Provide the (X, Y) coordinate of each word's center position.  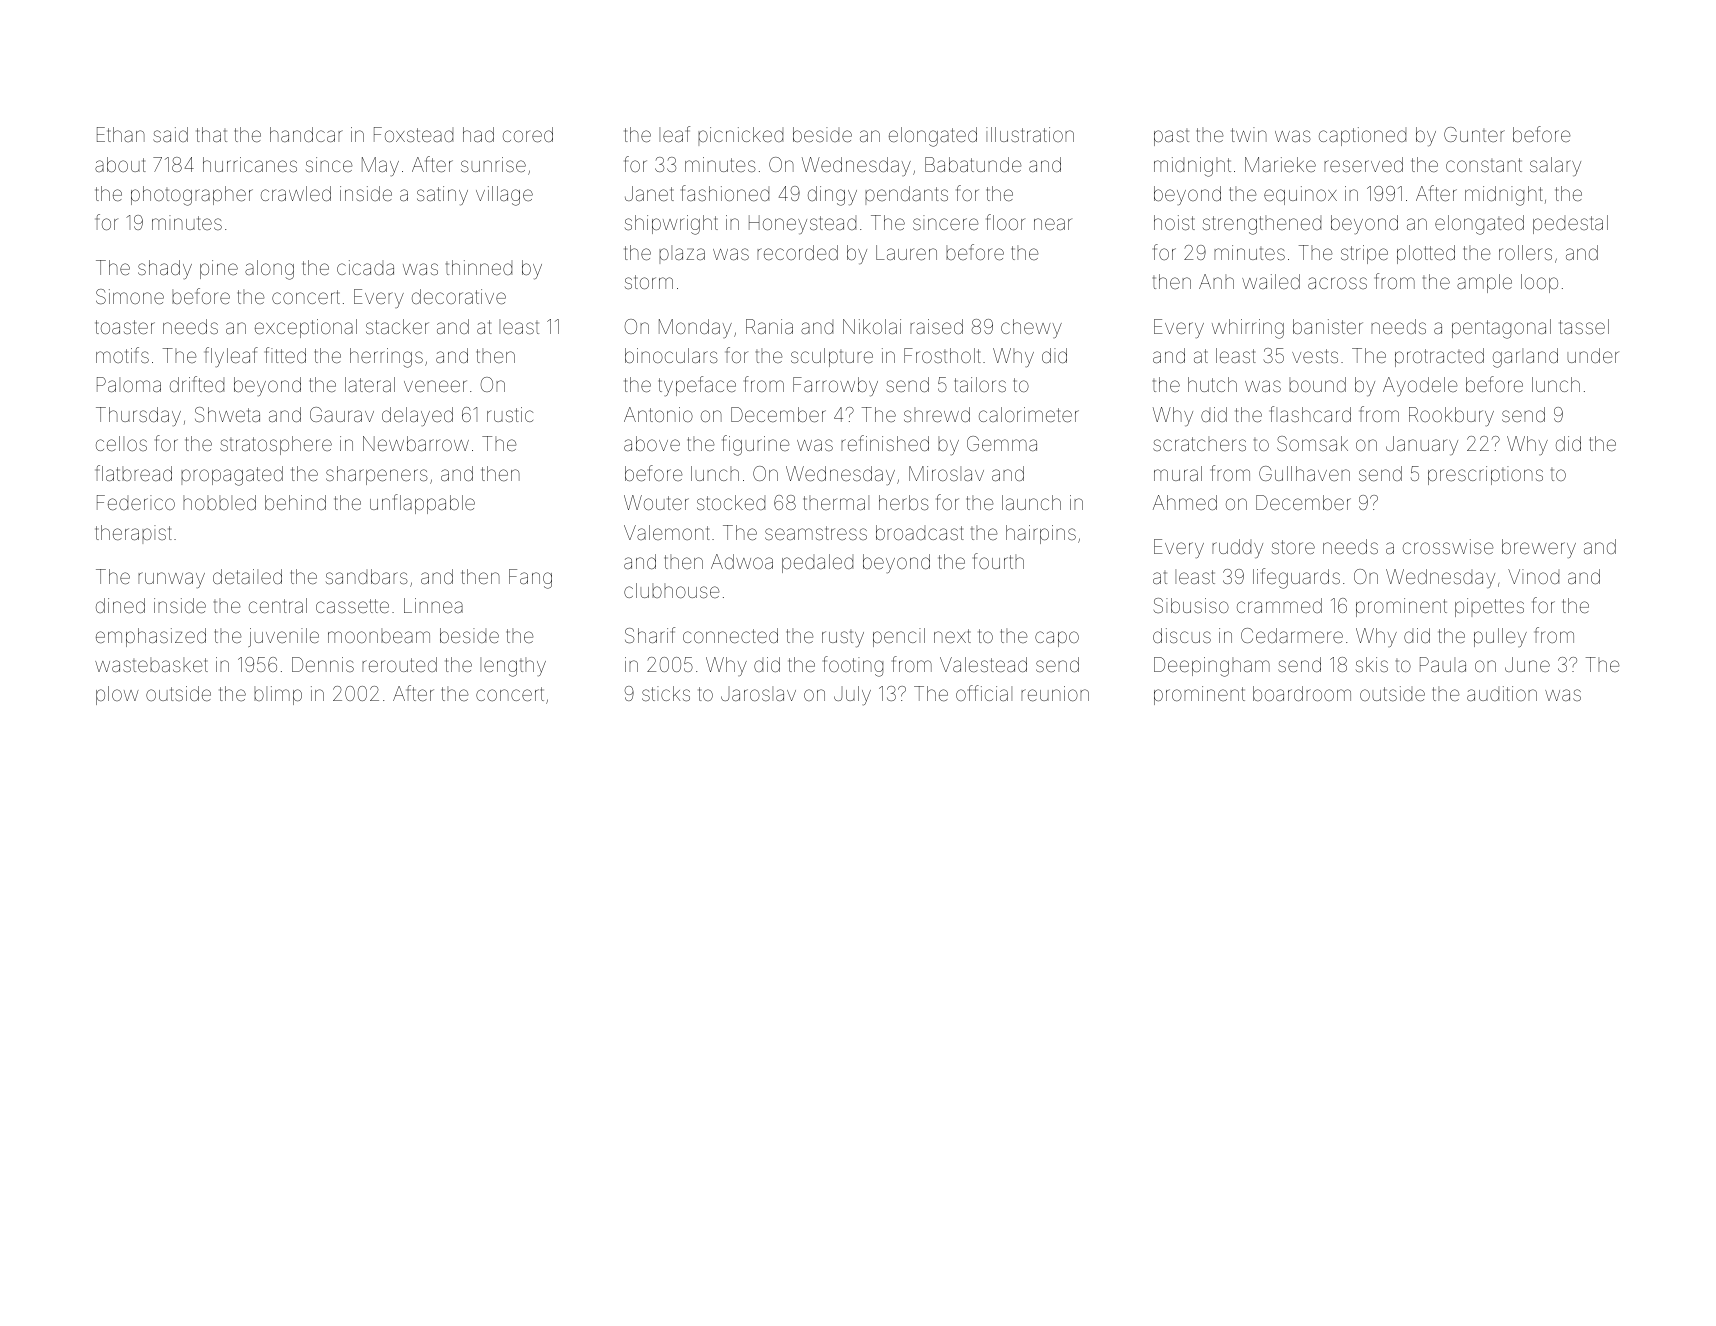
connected (730, 635)
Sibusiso (1191, 605)
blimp (278, 695)
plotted (1426, 254)
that (212, 134)
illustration (1030, 134)
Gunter (1474, 134)
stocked (731, 502)
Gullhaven (1304, 473)
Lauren (906, 252)
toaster (125, 327)
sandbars (367, 576)
